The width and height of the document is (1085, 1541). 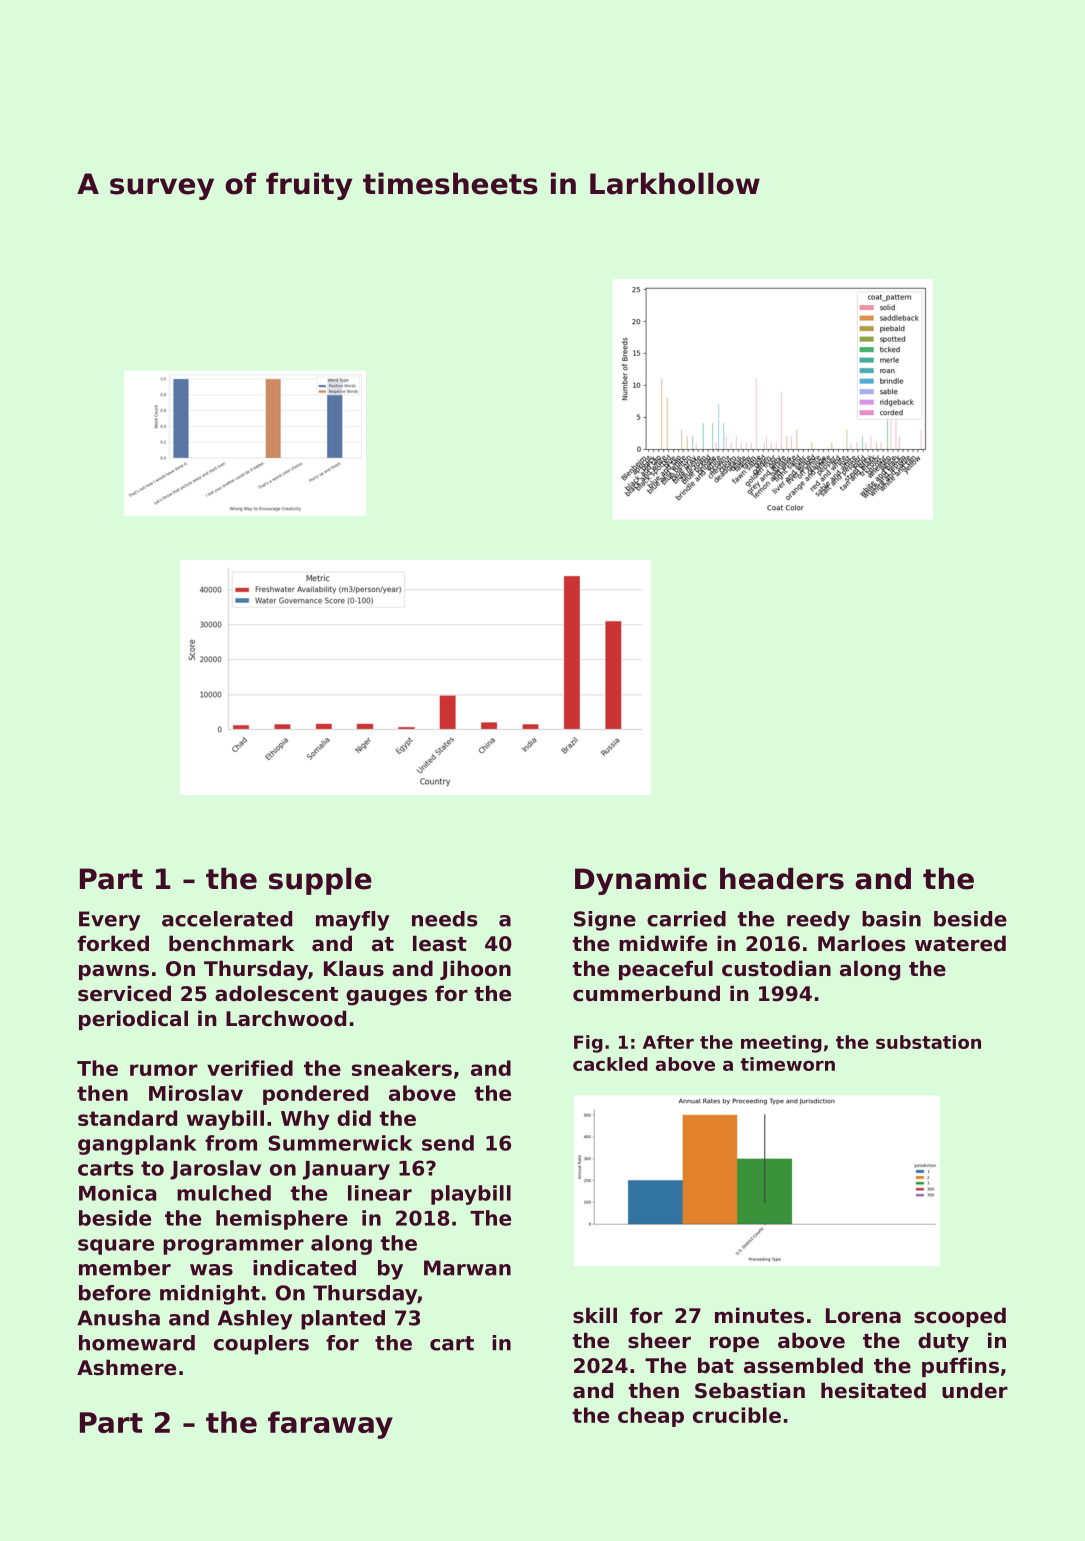 What do you see at coordinates (818, 921) in the document?
I see `reedy` at bounding box center [818, 921].
